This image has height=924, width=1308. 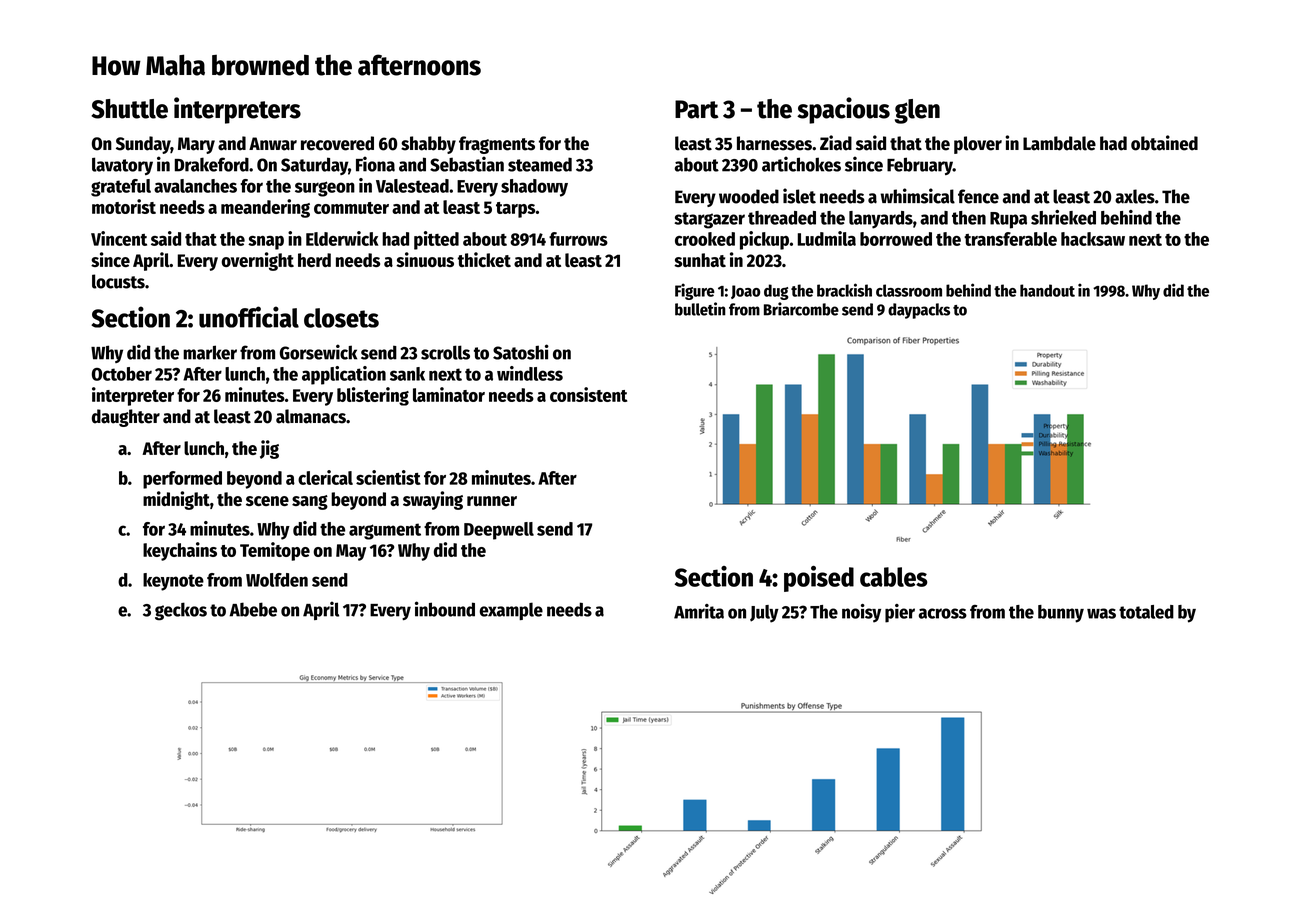 What do you see at coordinates (337, 143) in the image?
I see `recovered` at bounding box center [337, 143].
